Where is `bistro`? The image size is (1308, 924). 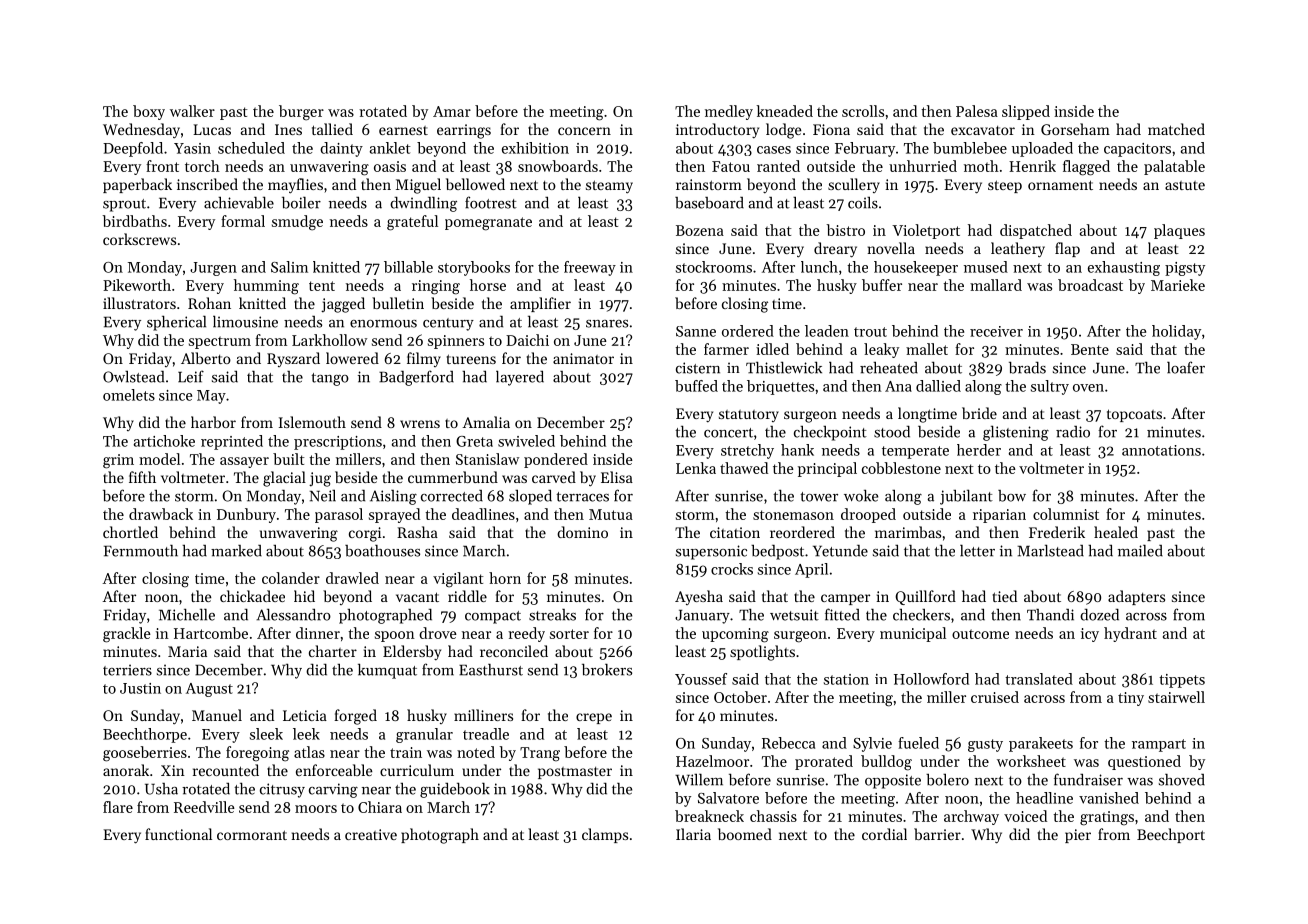
bistro is located at coordinates (845, 230).
